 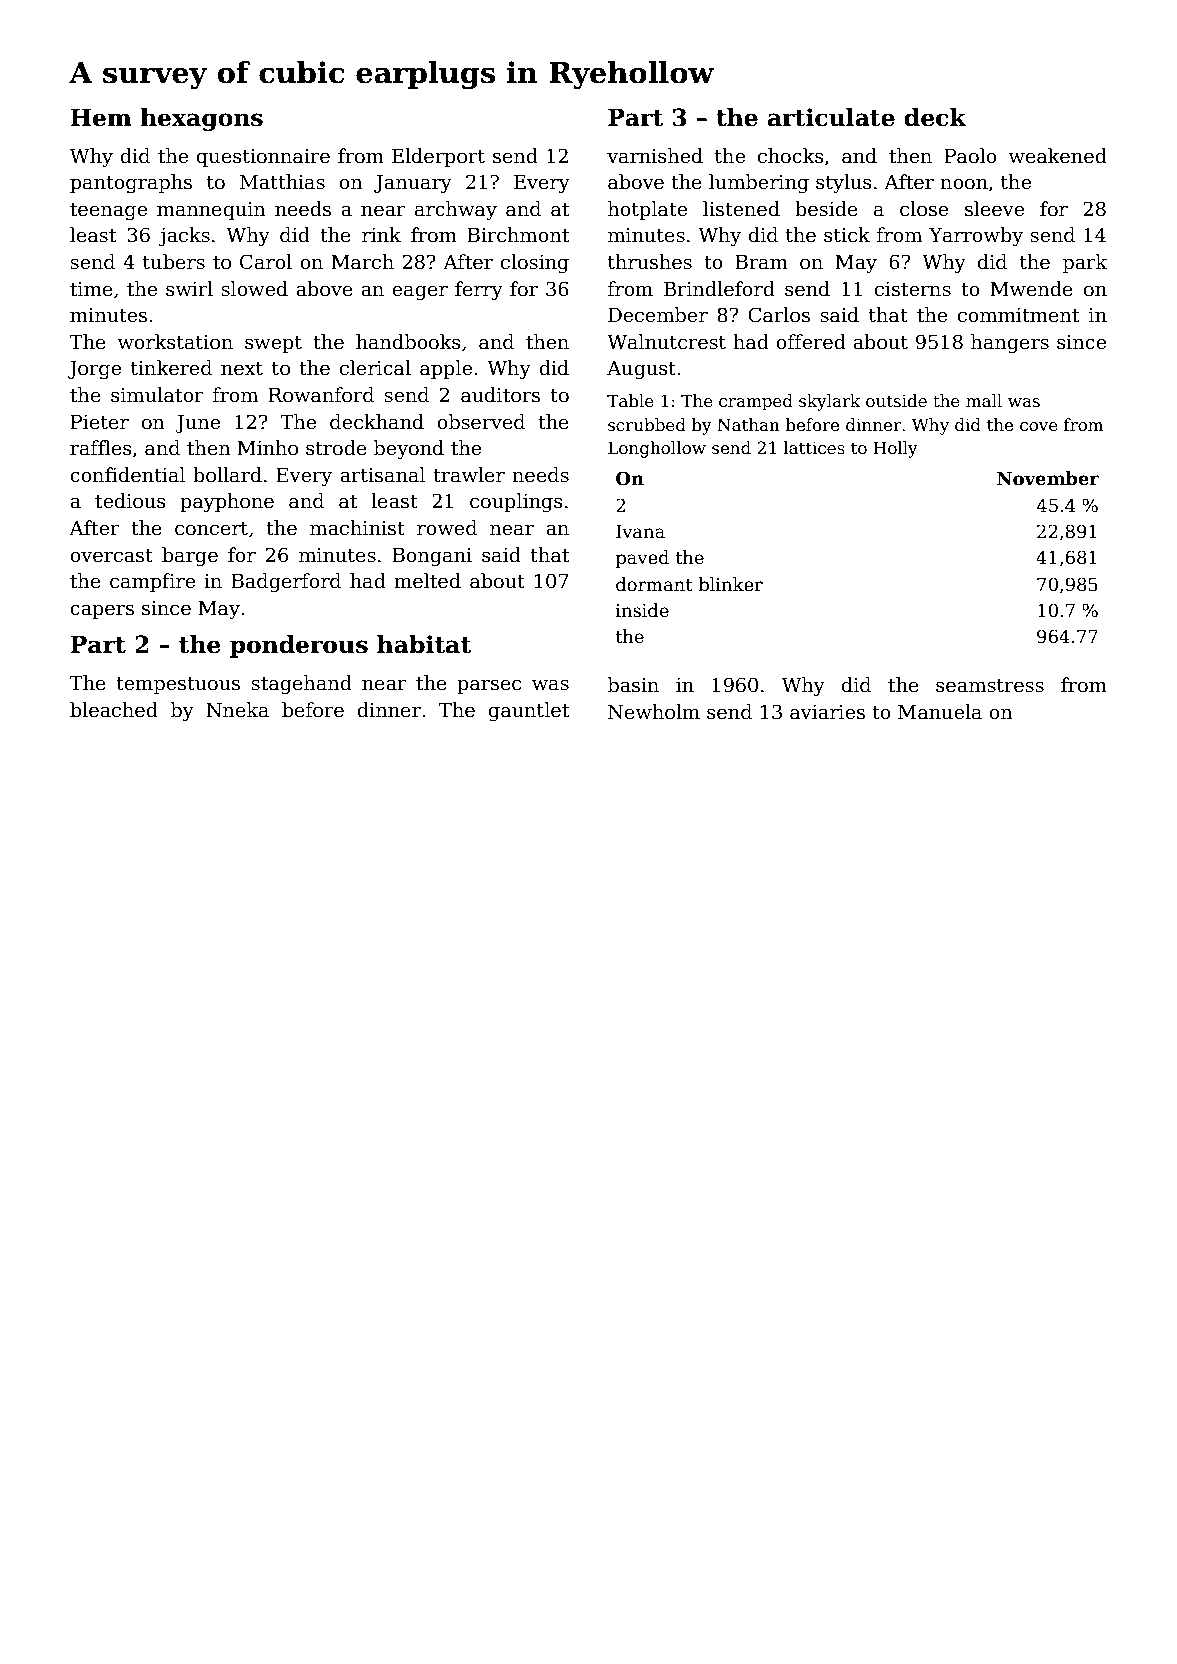 What do you see at coordinates (642, 610) in the page?
I see `inside` at bounding box center [642, 610].
